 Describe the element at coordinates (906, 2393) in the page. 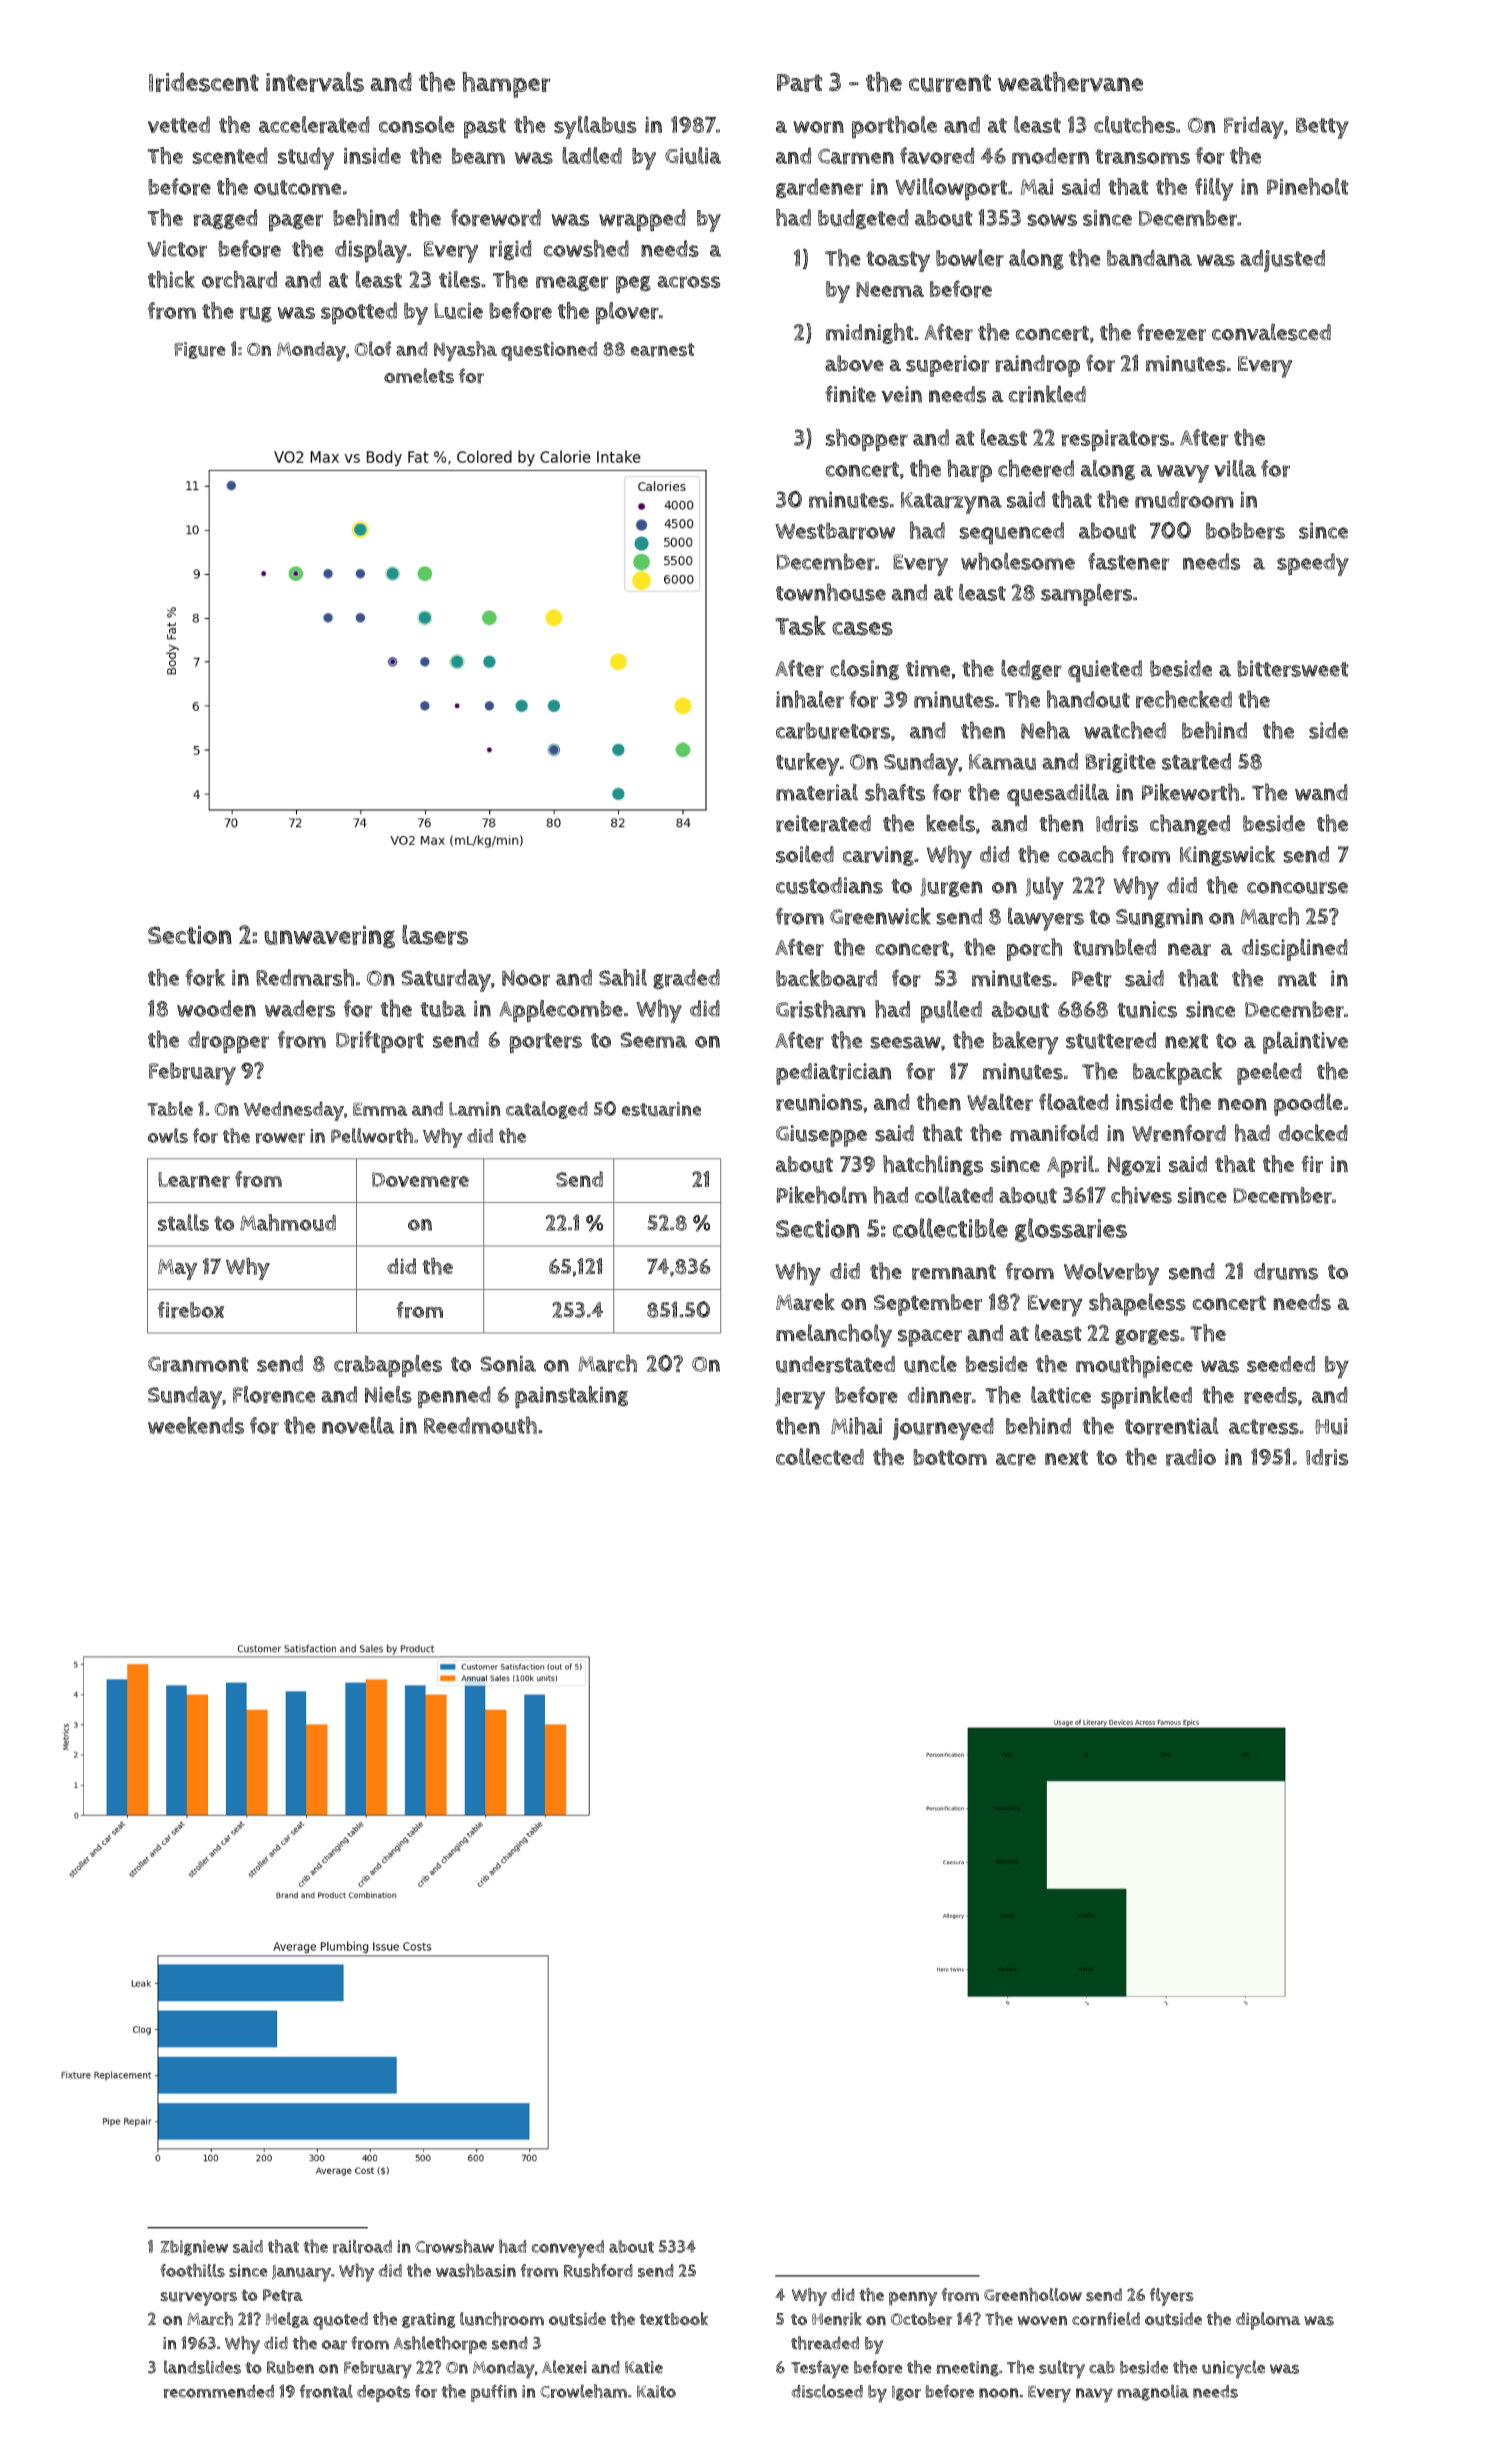

I see `Igor` at that location.
